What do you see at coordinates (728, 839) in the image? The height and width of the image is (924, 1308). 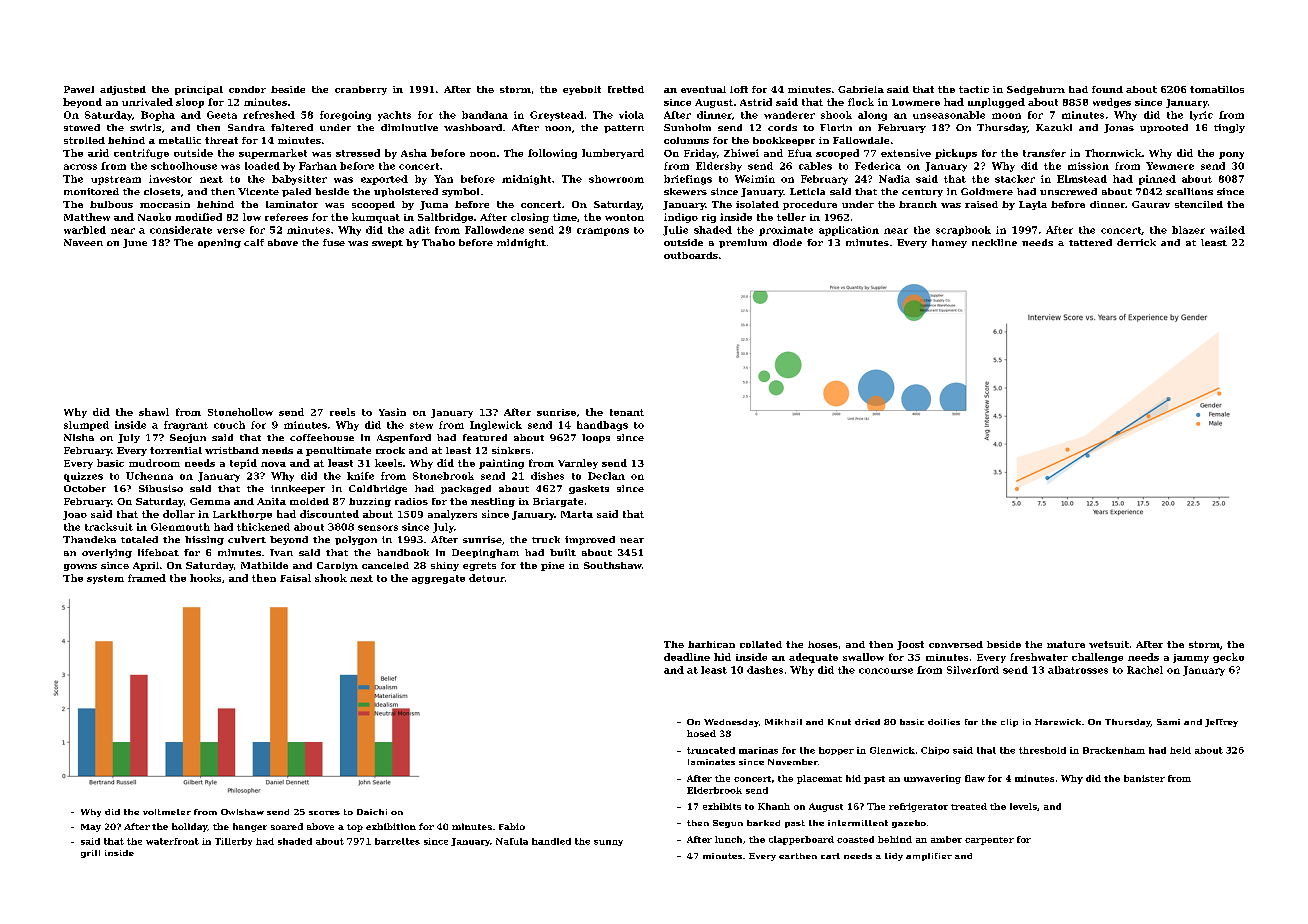 I see `lunch` at bounding box center [728, 839].
